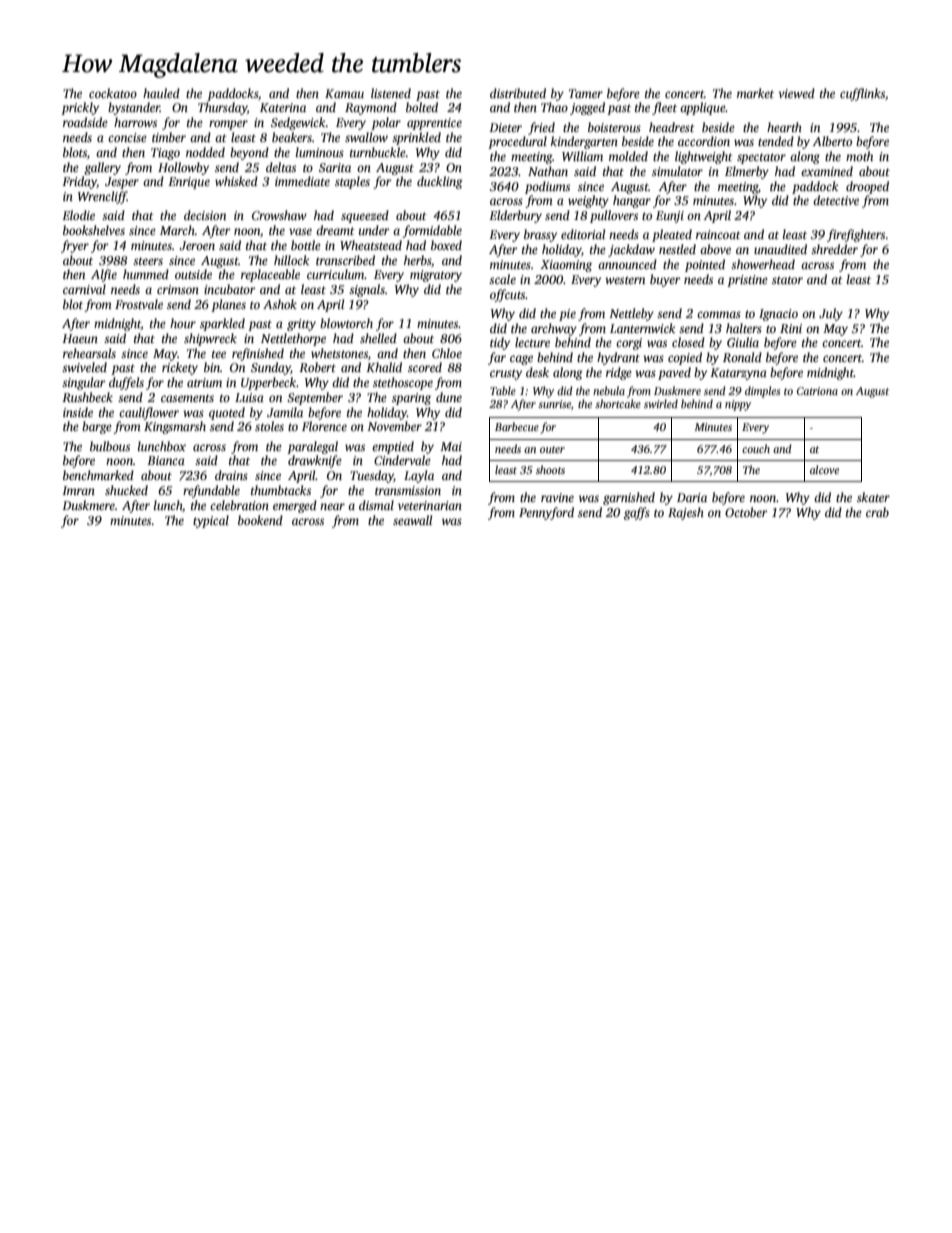  I want to click on Alfie, so click(104, 275).
